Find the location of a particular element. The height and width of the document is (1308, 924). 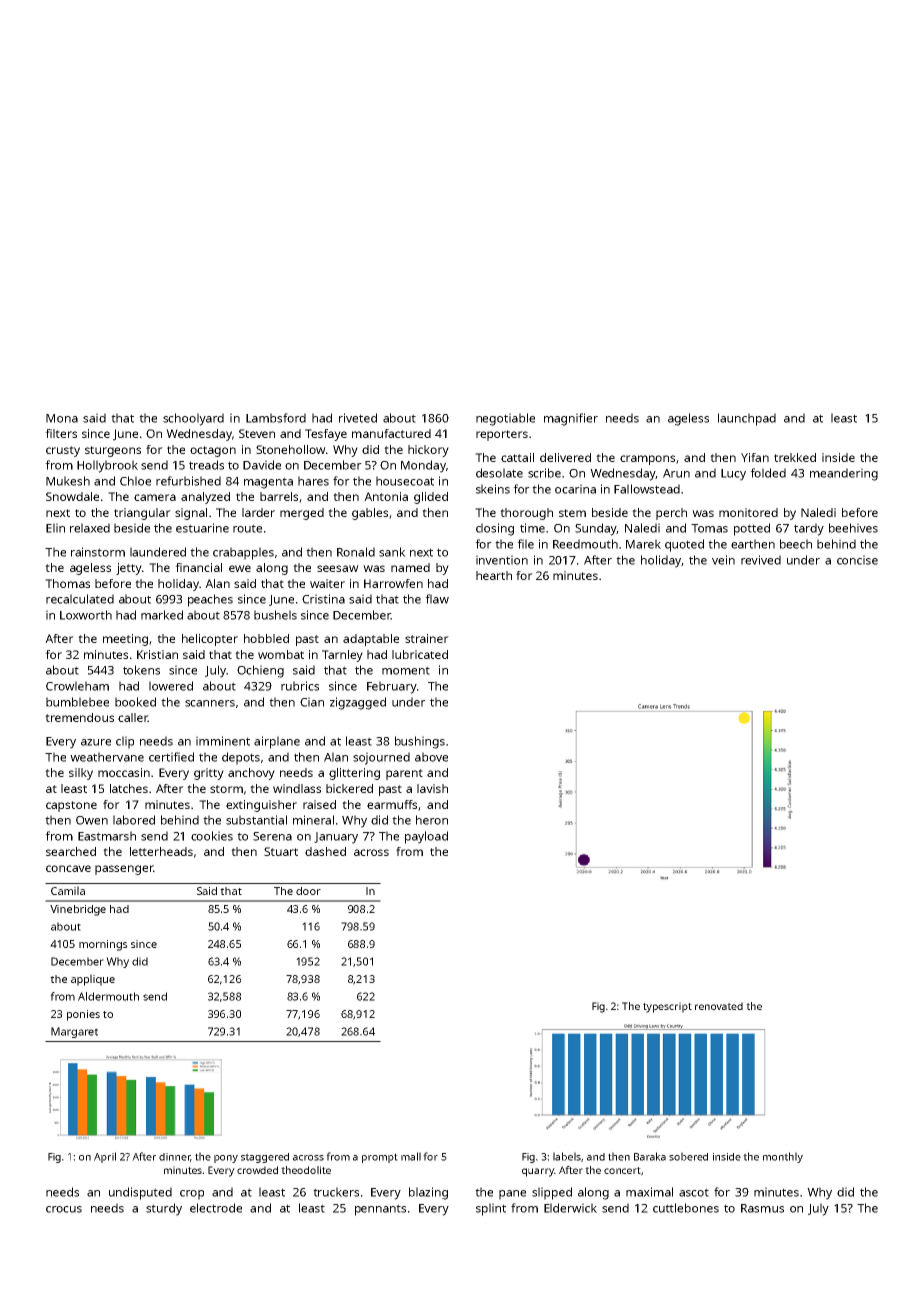

flaw is located at coordinates (437, 599).
